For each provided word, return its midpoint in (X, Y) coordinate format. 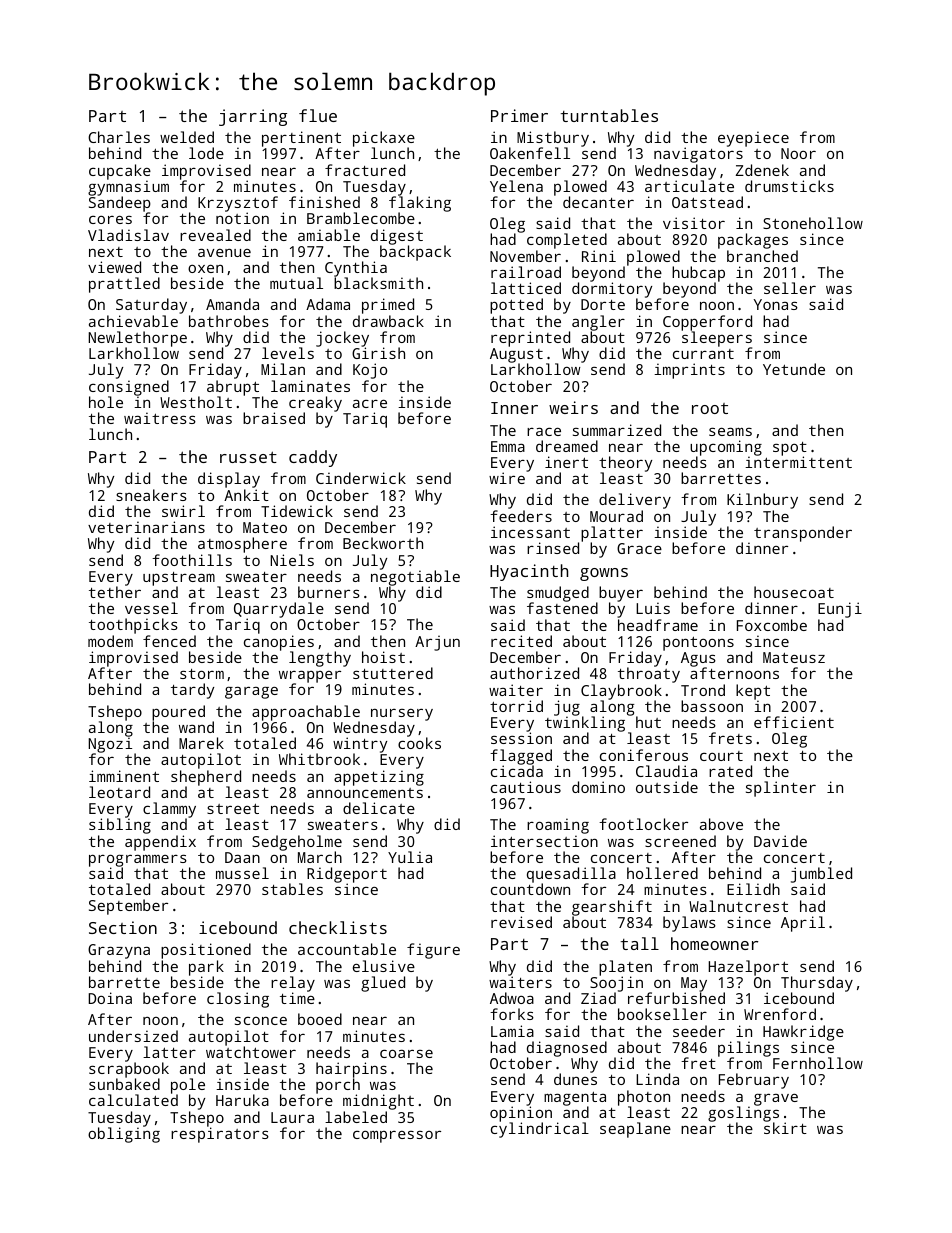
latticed (526, 288)
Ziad (598, 998)
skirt (785, 1128)
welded (187, 137)
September (128, 907)
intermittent (798, 462)
